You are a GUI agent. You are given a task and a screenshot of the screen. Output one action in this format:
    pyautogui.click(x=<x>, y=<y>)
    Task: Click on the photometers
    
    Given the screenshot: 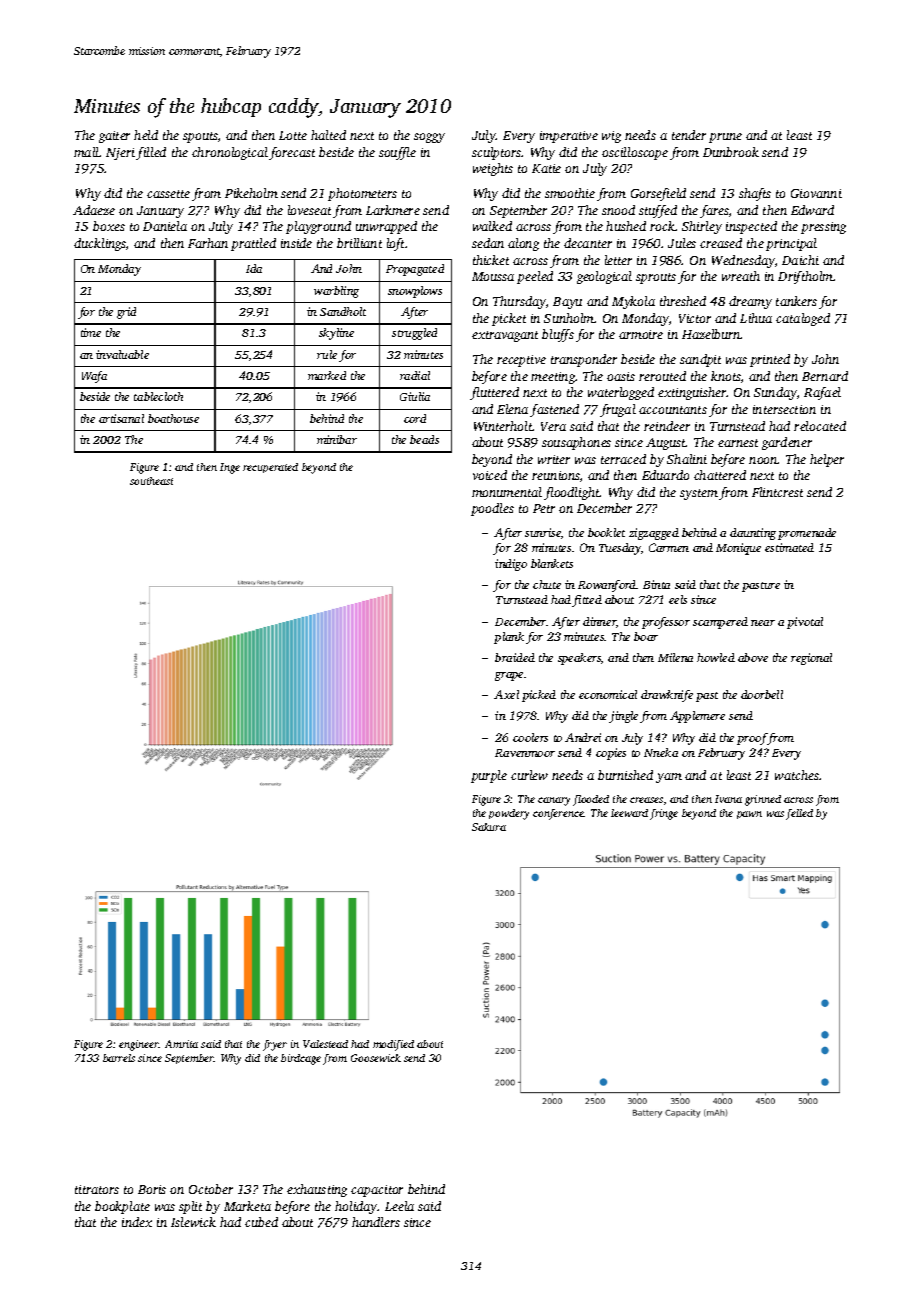 What is the action you would take?
    pyautogui.click(x=362, y=194)
